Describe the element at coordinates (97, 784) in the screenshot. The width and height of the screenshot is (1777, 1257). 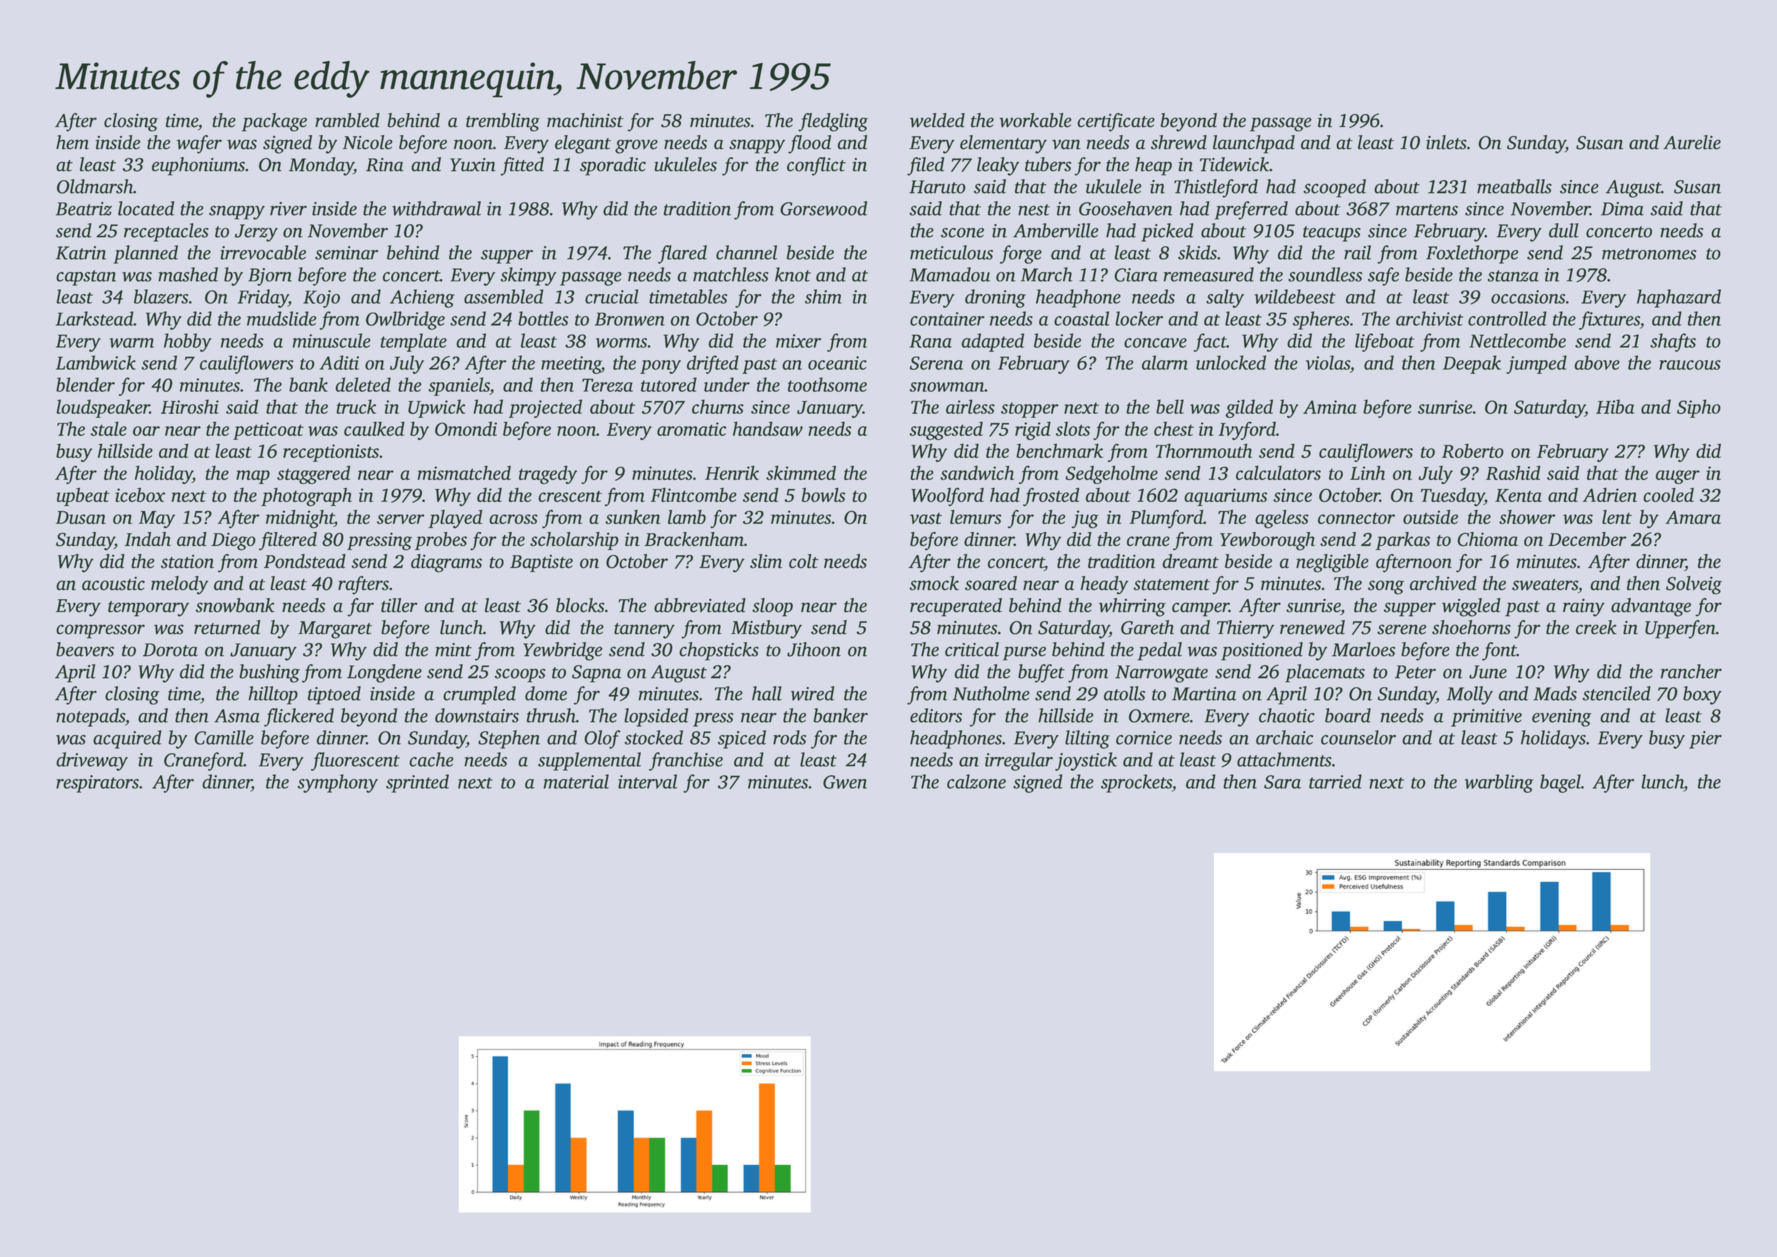
I see `respirators` at that location.
